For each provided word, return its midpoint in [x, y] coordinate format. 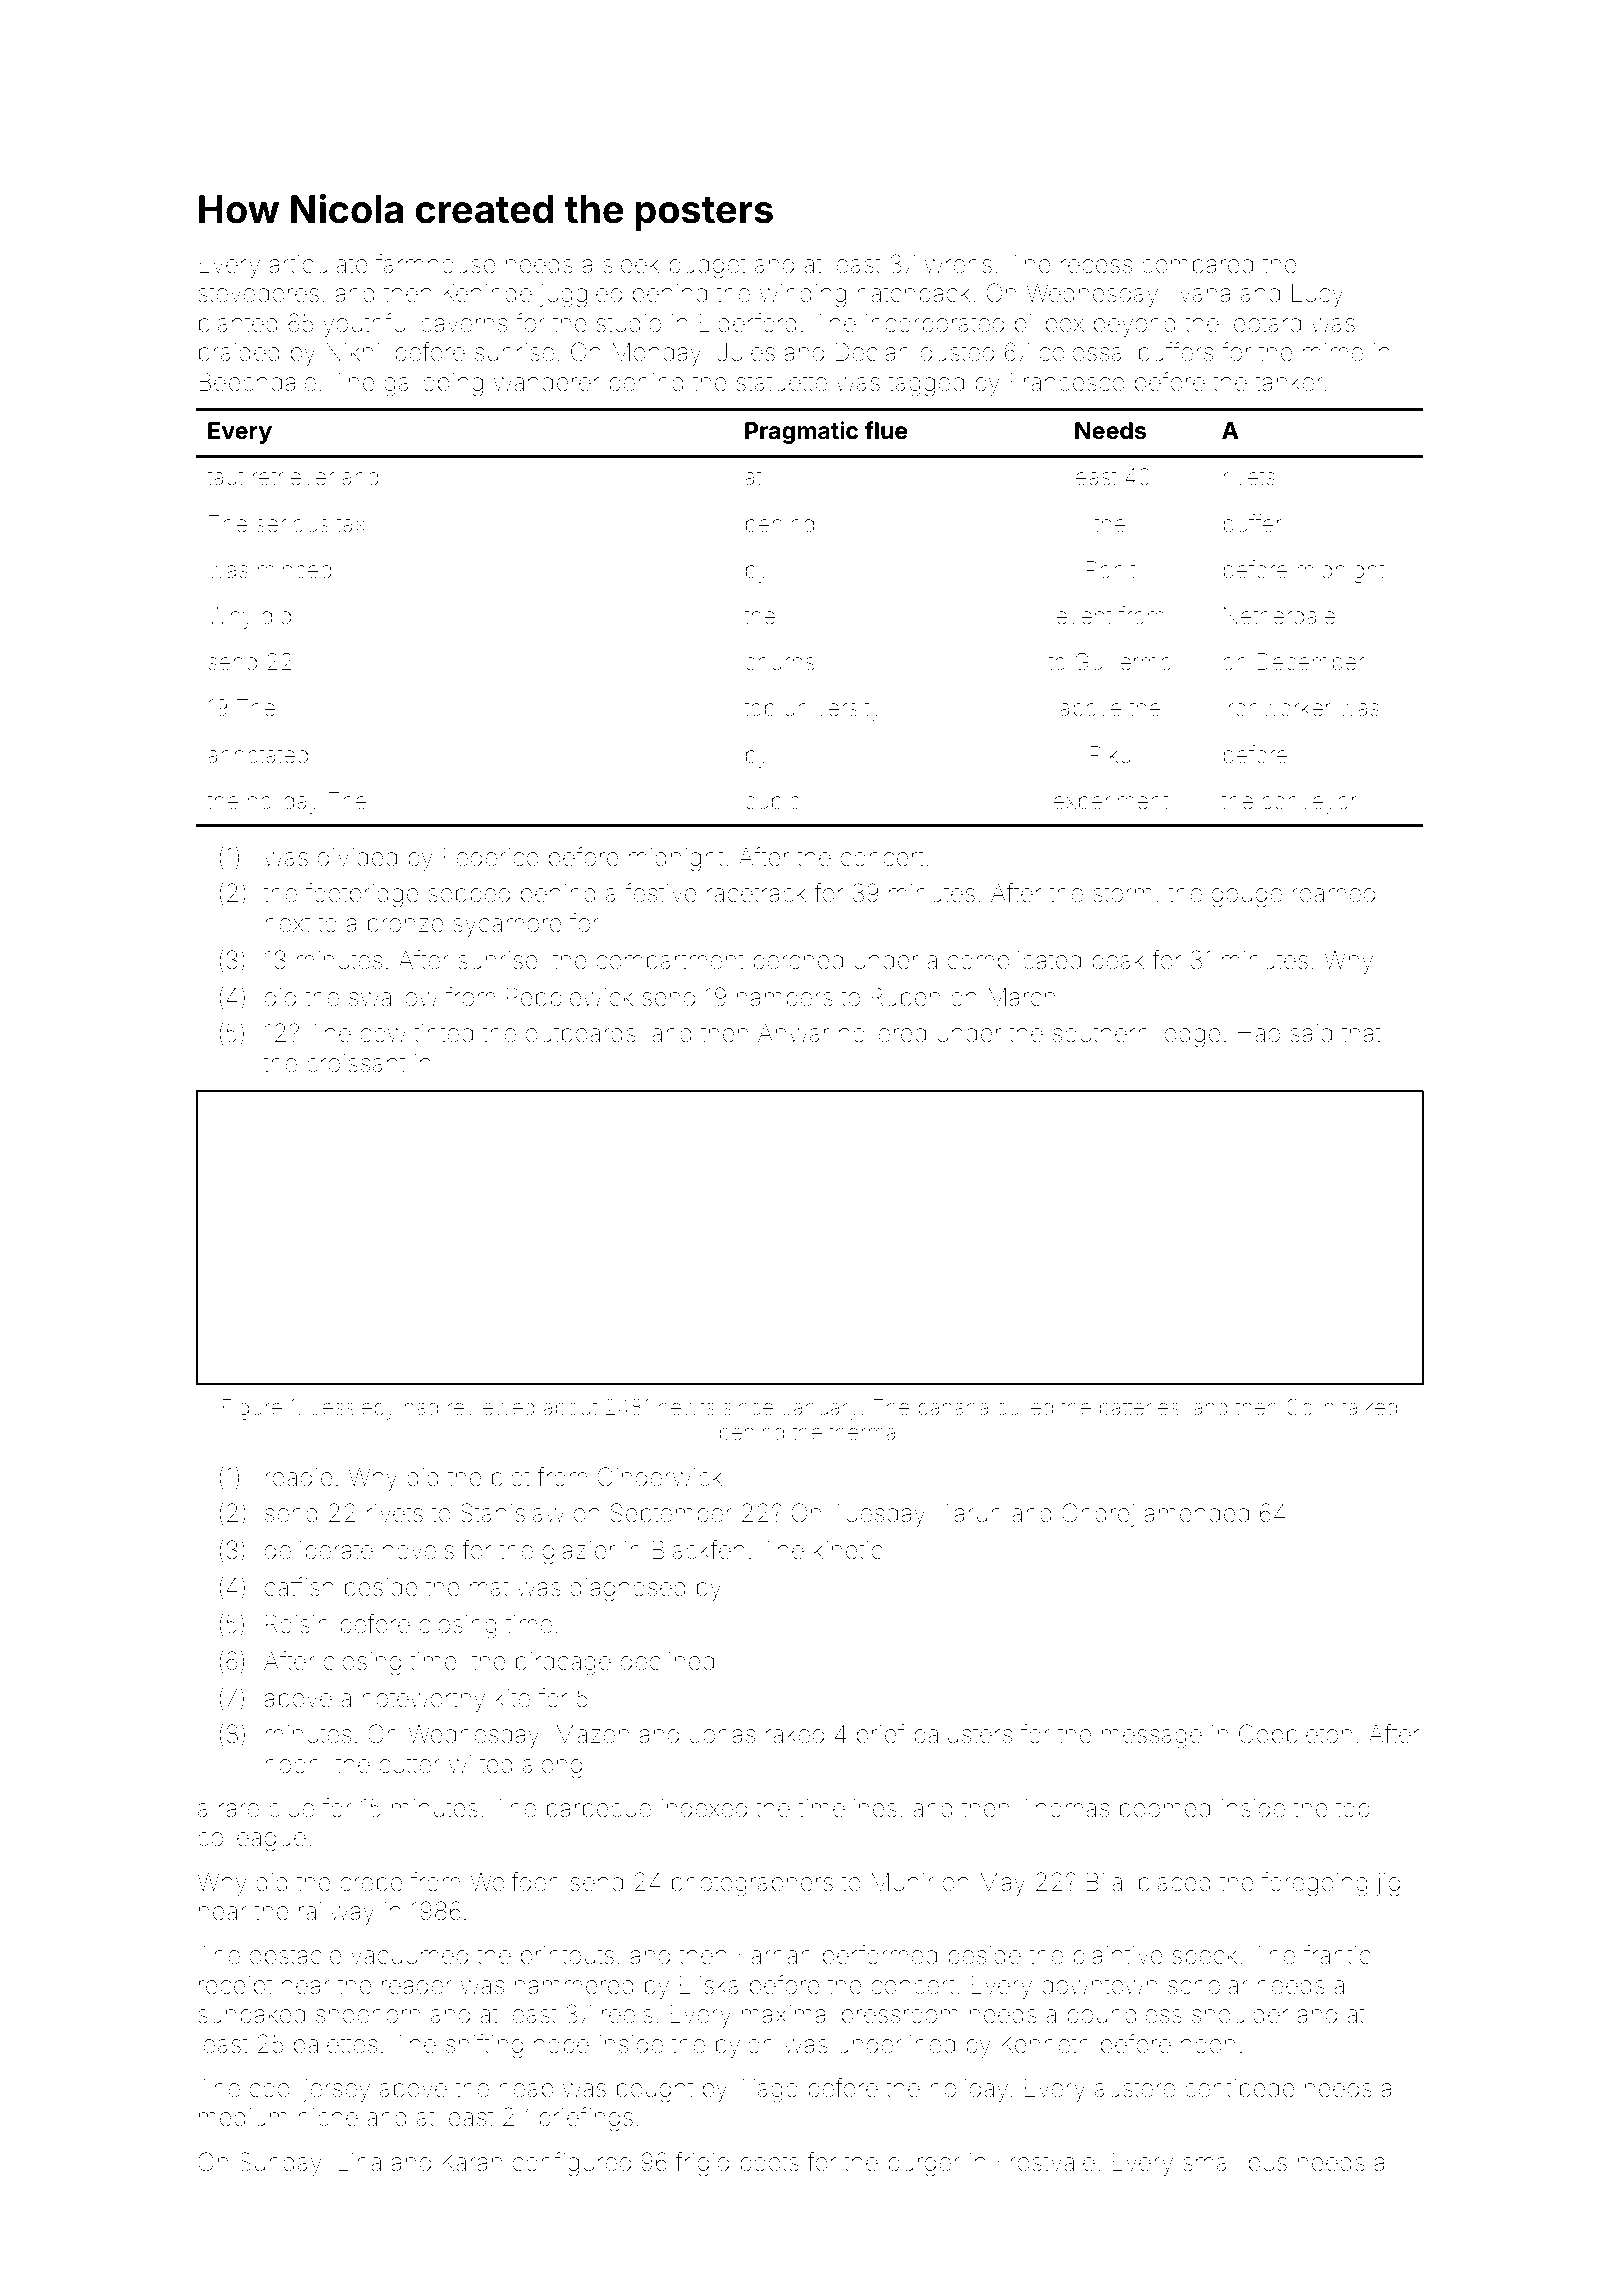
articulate [318, 264]
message [1152, 1739]
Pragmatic [801, 432]
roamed [1333, 893]
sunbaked [251, 2014]
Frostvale [1046, 2162]
